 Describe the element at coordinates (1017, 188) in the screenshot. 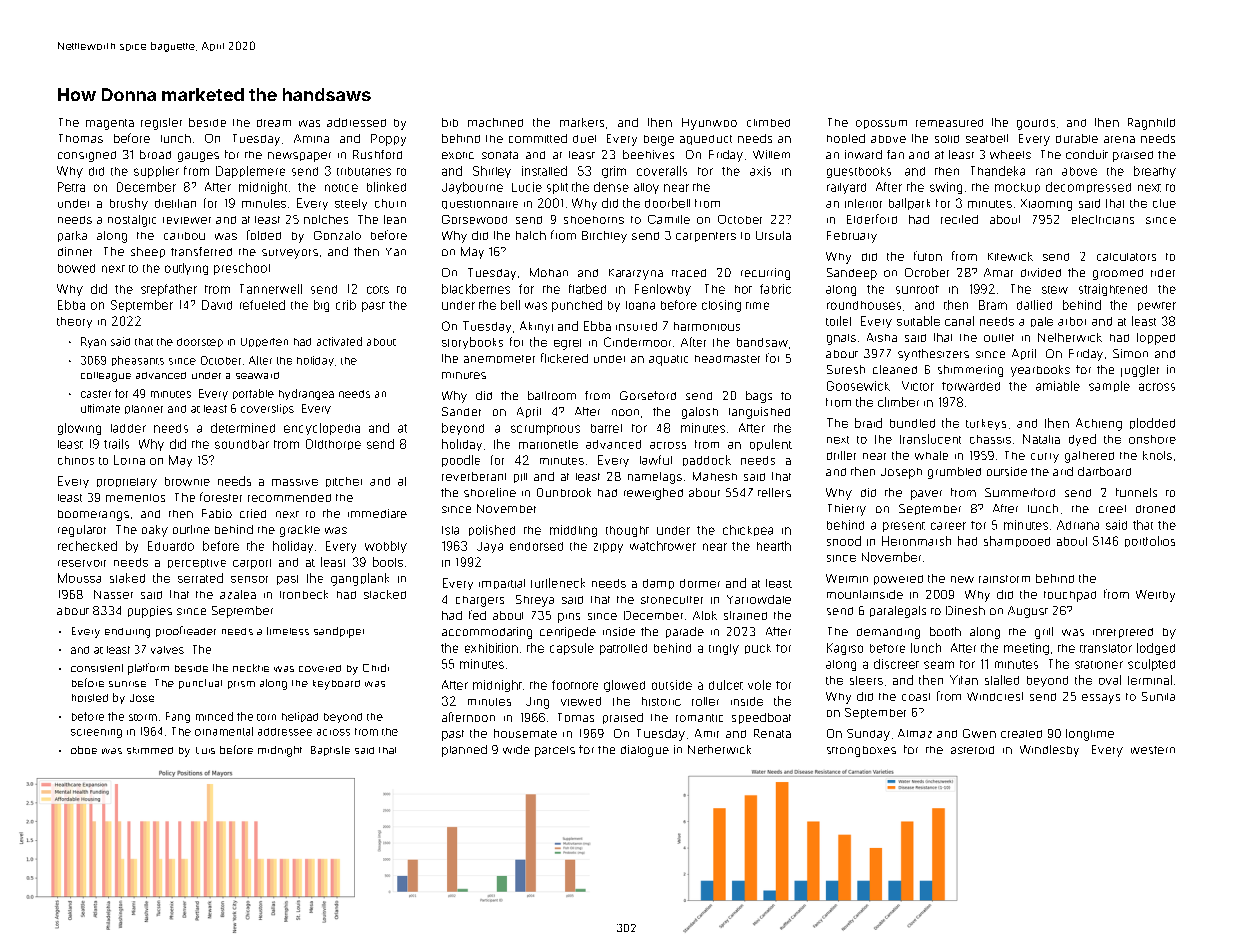

I see `mockup` at that location.
